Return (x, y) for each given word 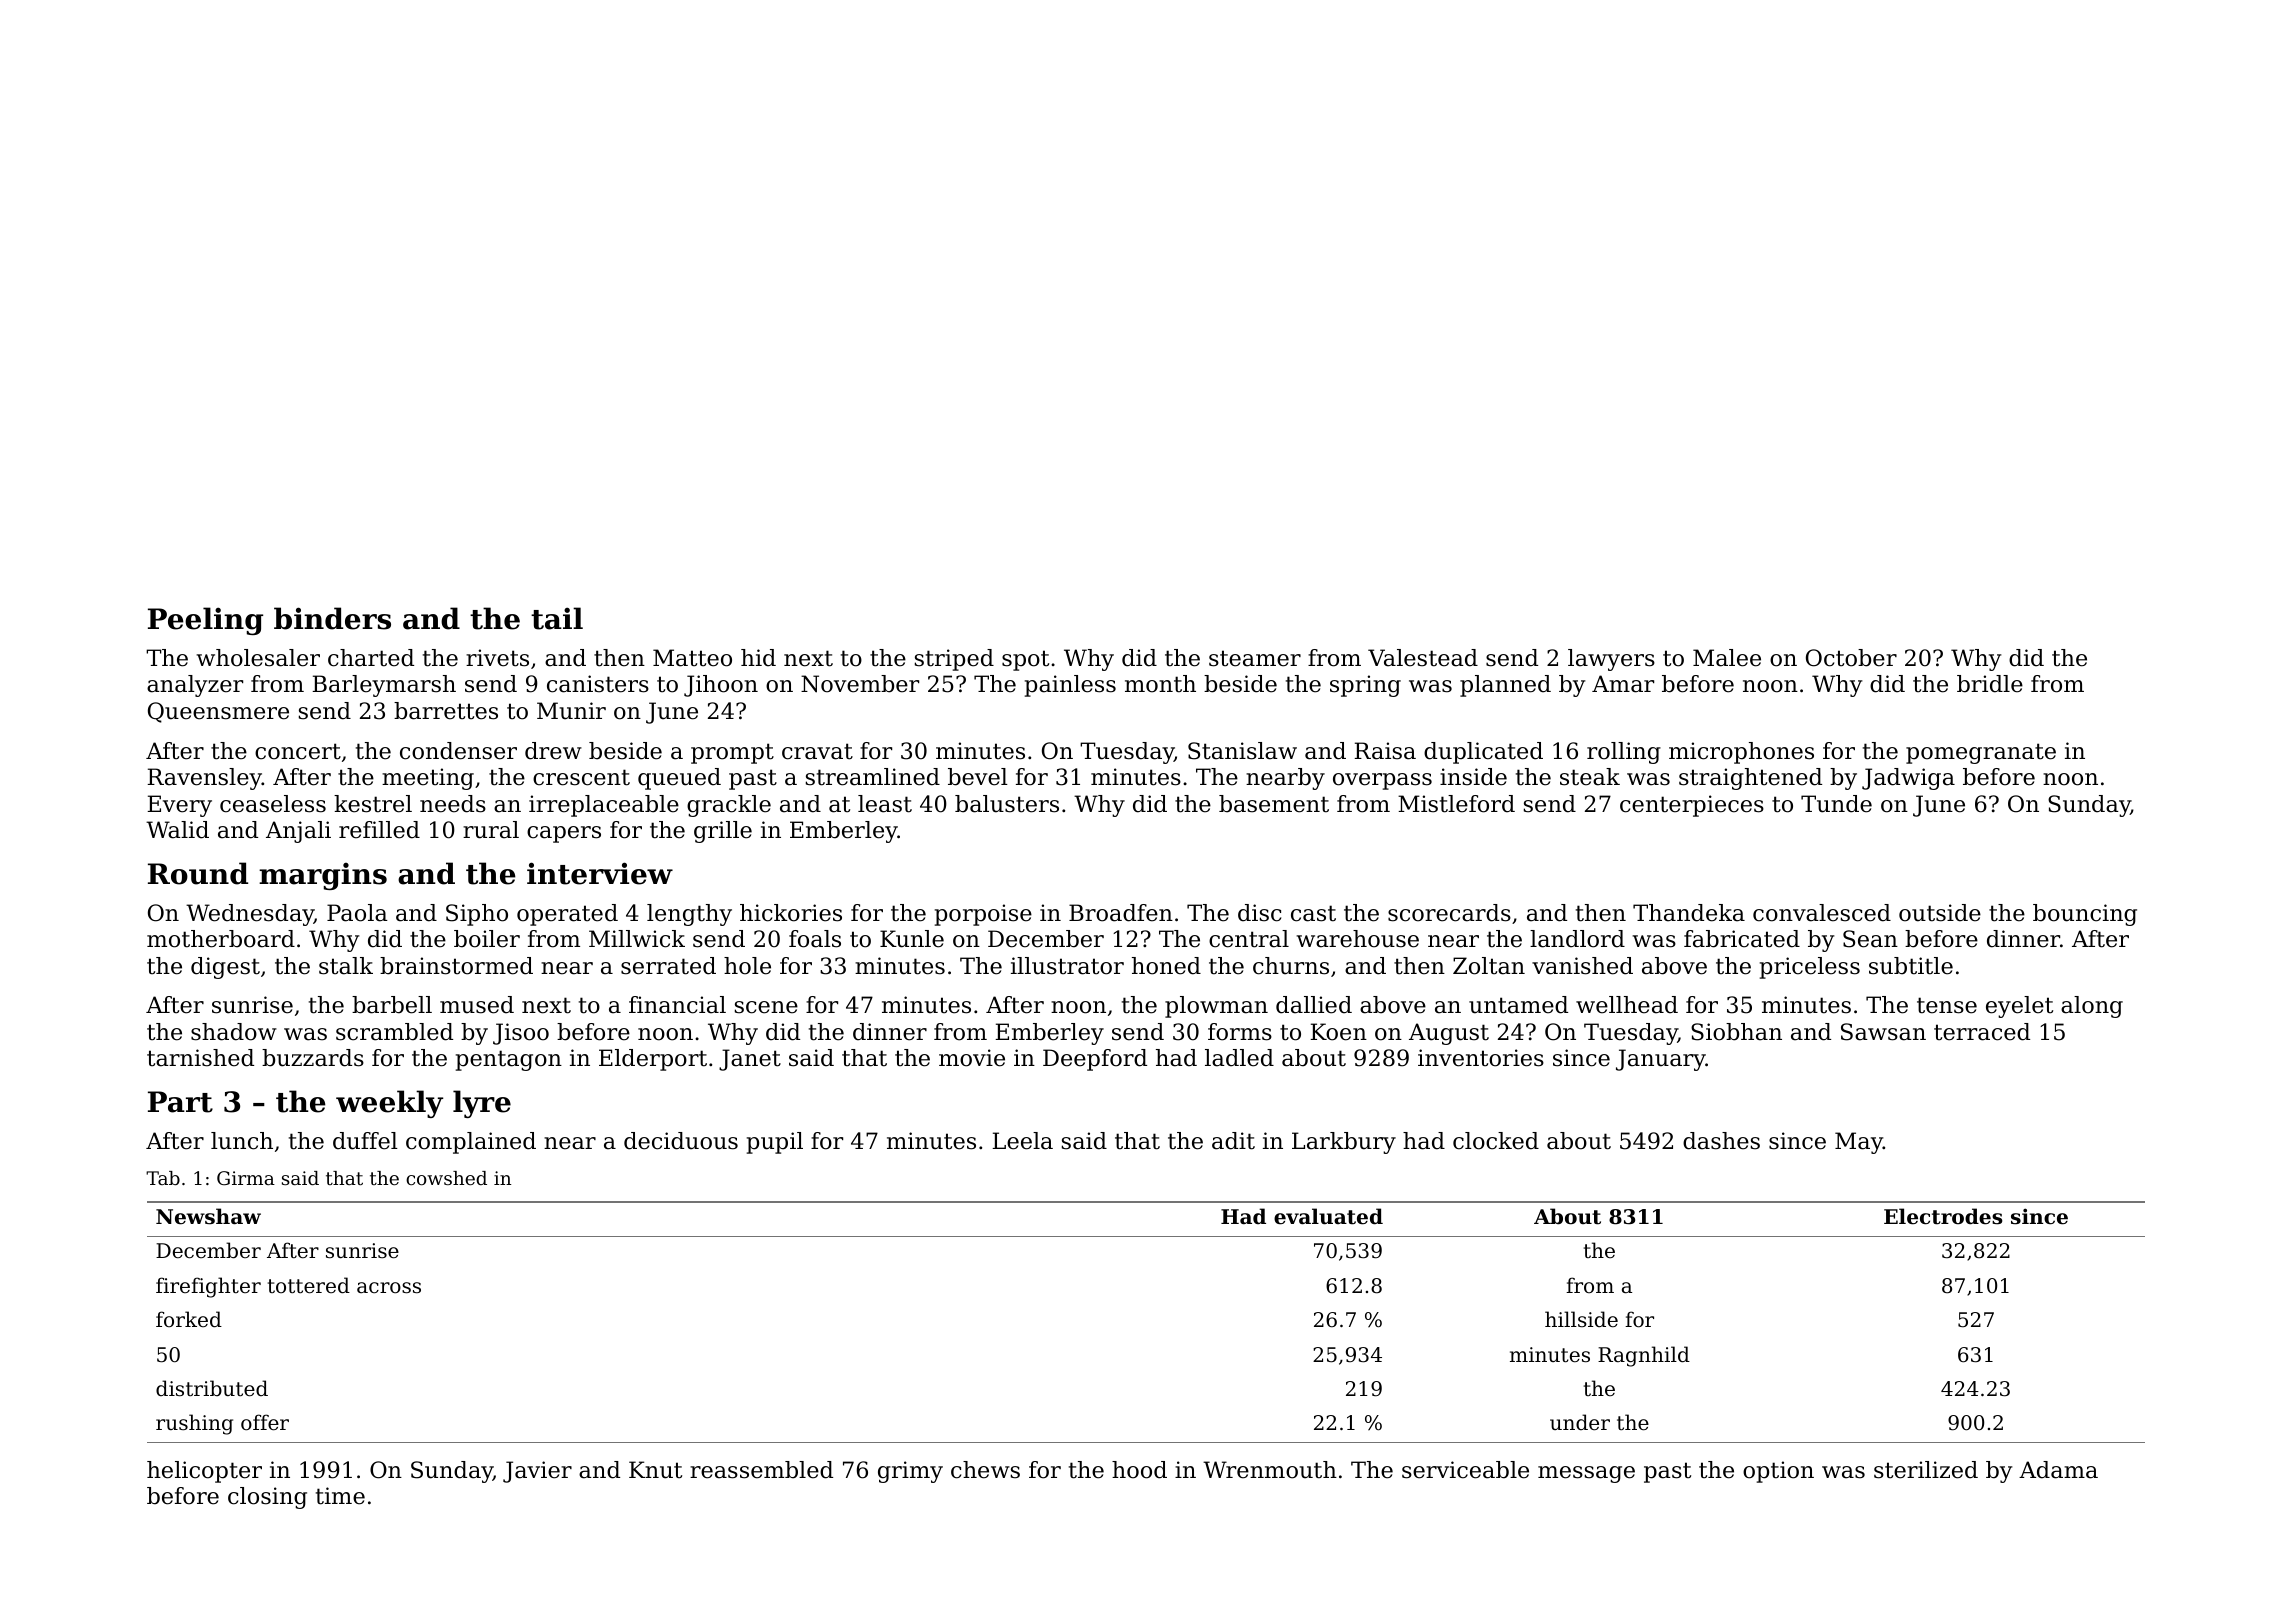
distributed (212, 1388)
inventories (1481, 1058)
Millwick (637, 939)
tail (557, 618)
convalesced (1822, 913)
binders (332, 618)
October (1851, 658)
